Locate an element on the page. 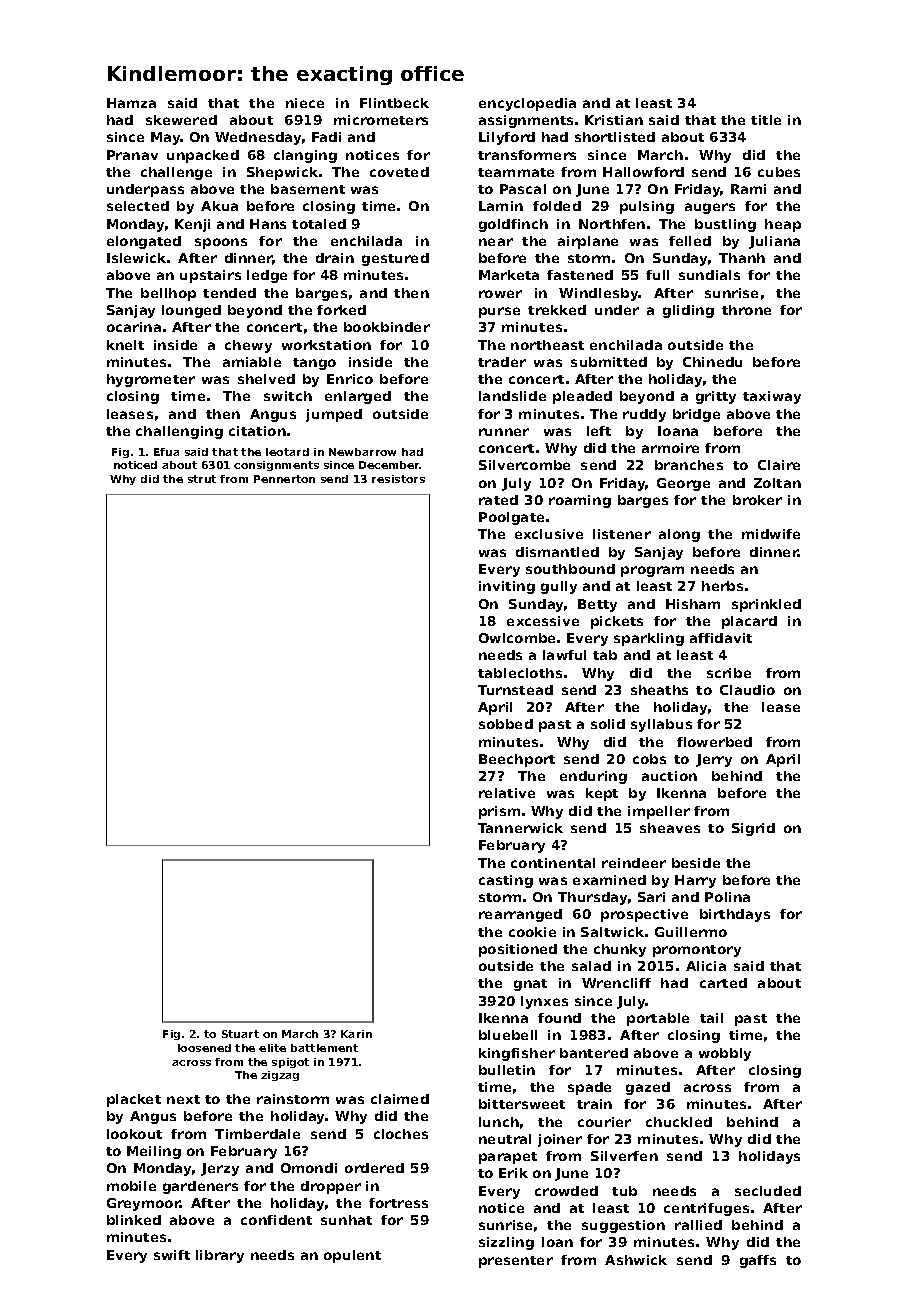 Image resolution: width=908 pixels, height=1316 pixels. runner is located at coordinates (504, 432).
